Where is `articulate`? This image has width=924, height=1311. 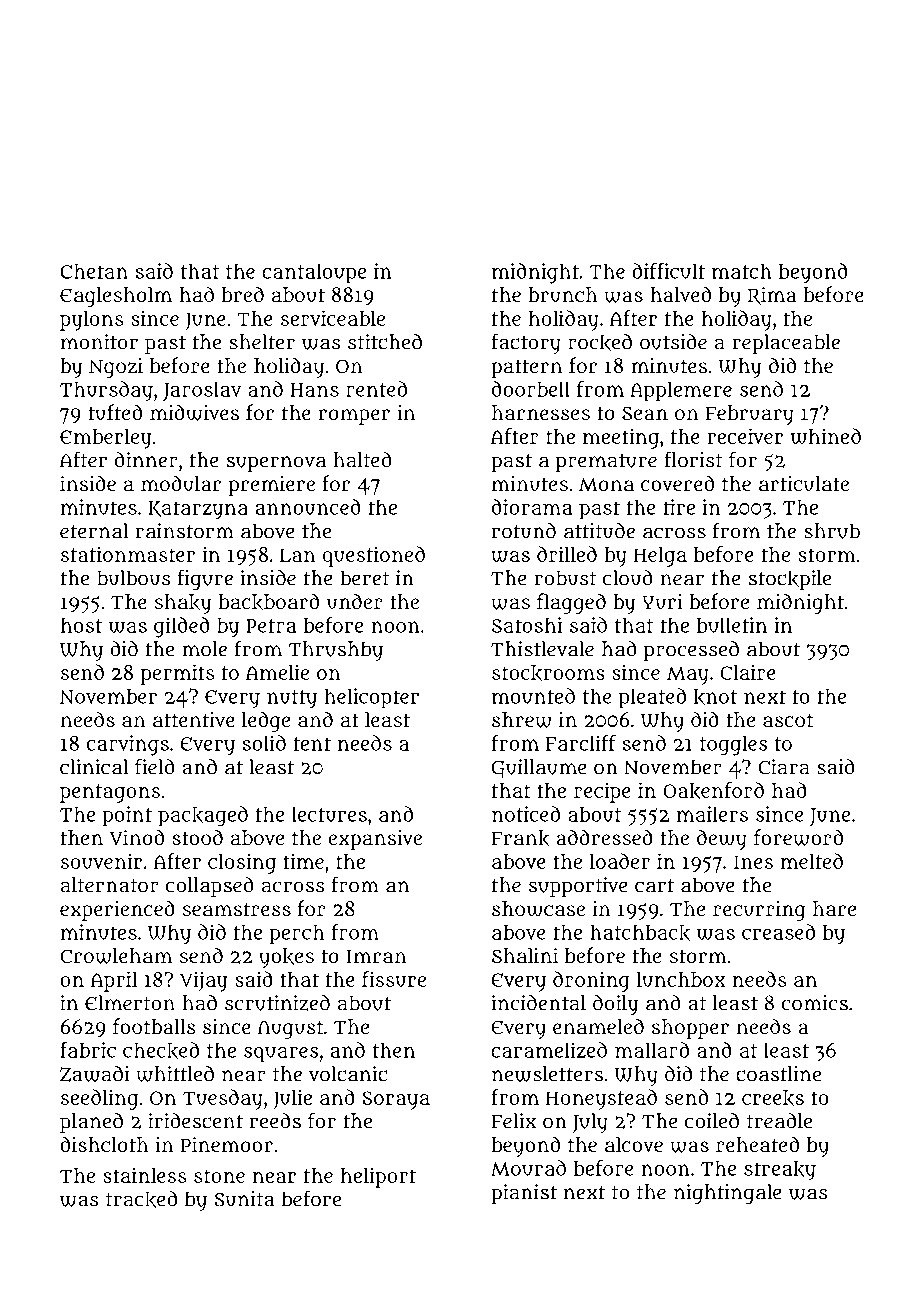
articulate is located at coordinates (804, 483).
